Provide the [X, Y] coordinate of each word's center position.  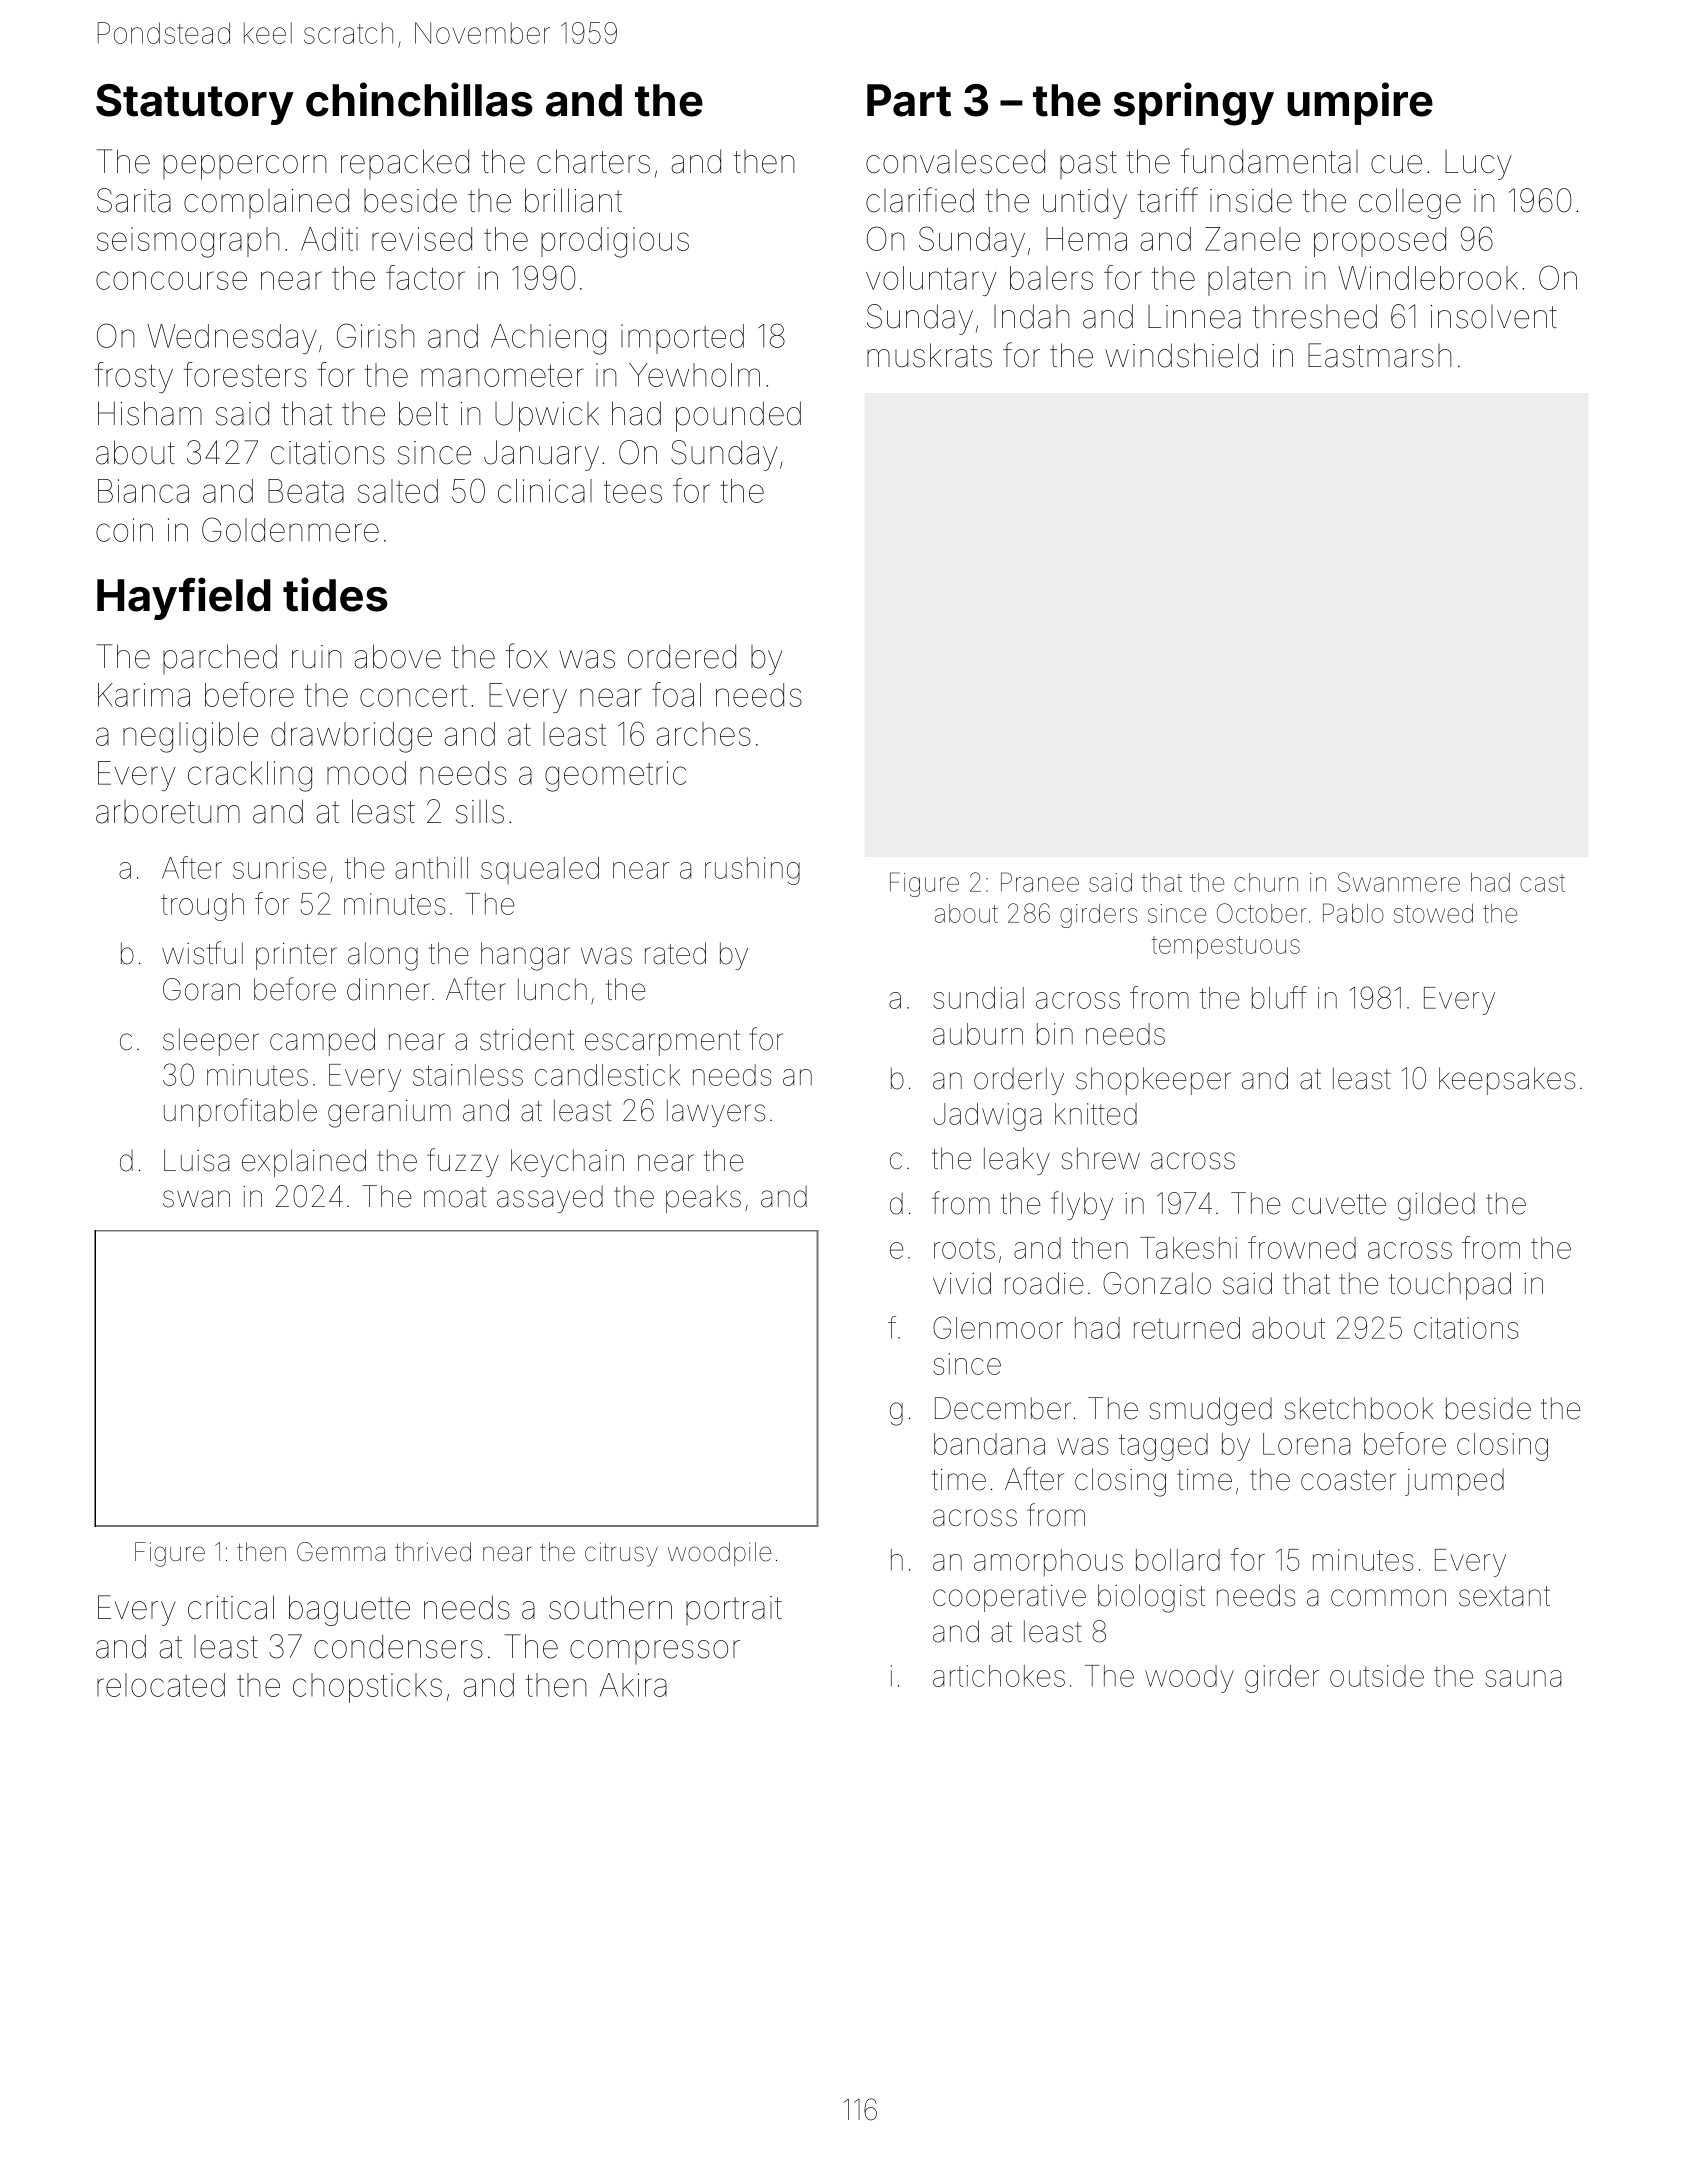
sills [480, 811]
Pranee [1040, 882]
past [1088, 165]
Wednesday [232, 339]
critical [231, 1607]
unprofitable [240, 1112]
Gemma [341, 1552]
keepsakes [1507, 1081]
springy [1194, 104]
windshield [1181, 355]
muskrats [929, 355]
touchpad [1450, 1286]
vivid [962, 1283]
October [1262, 913]
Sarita [134, 200]
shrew [1100, 1158]
